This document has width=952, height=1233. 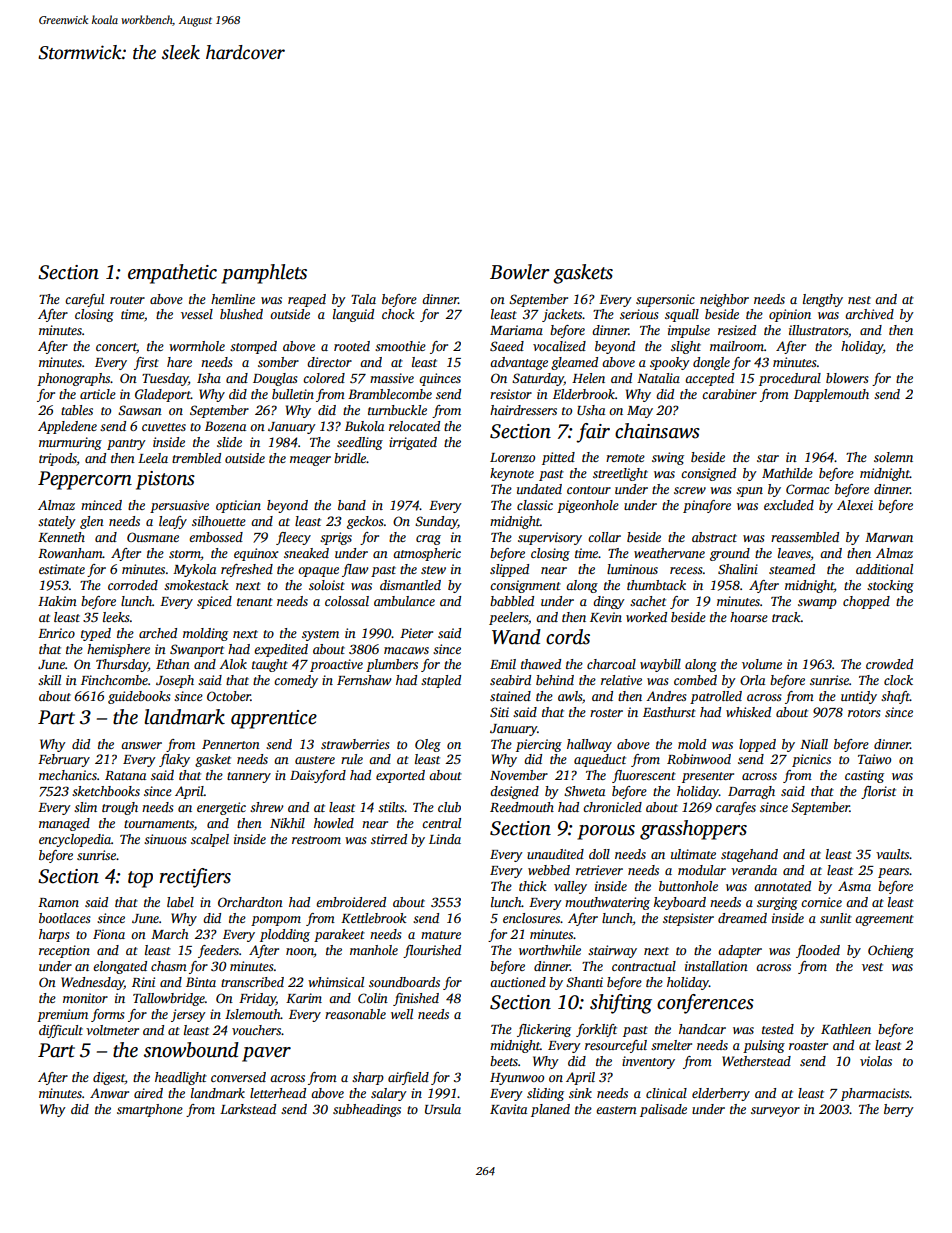 I want to click on stocking, so click(x=890, y=586).
